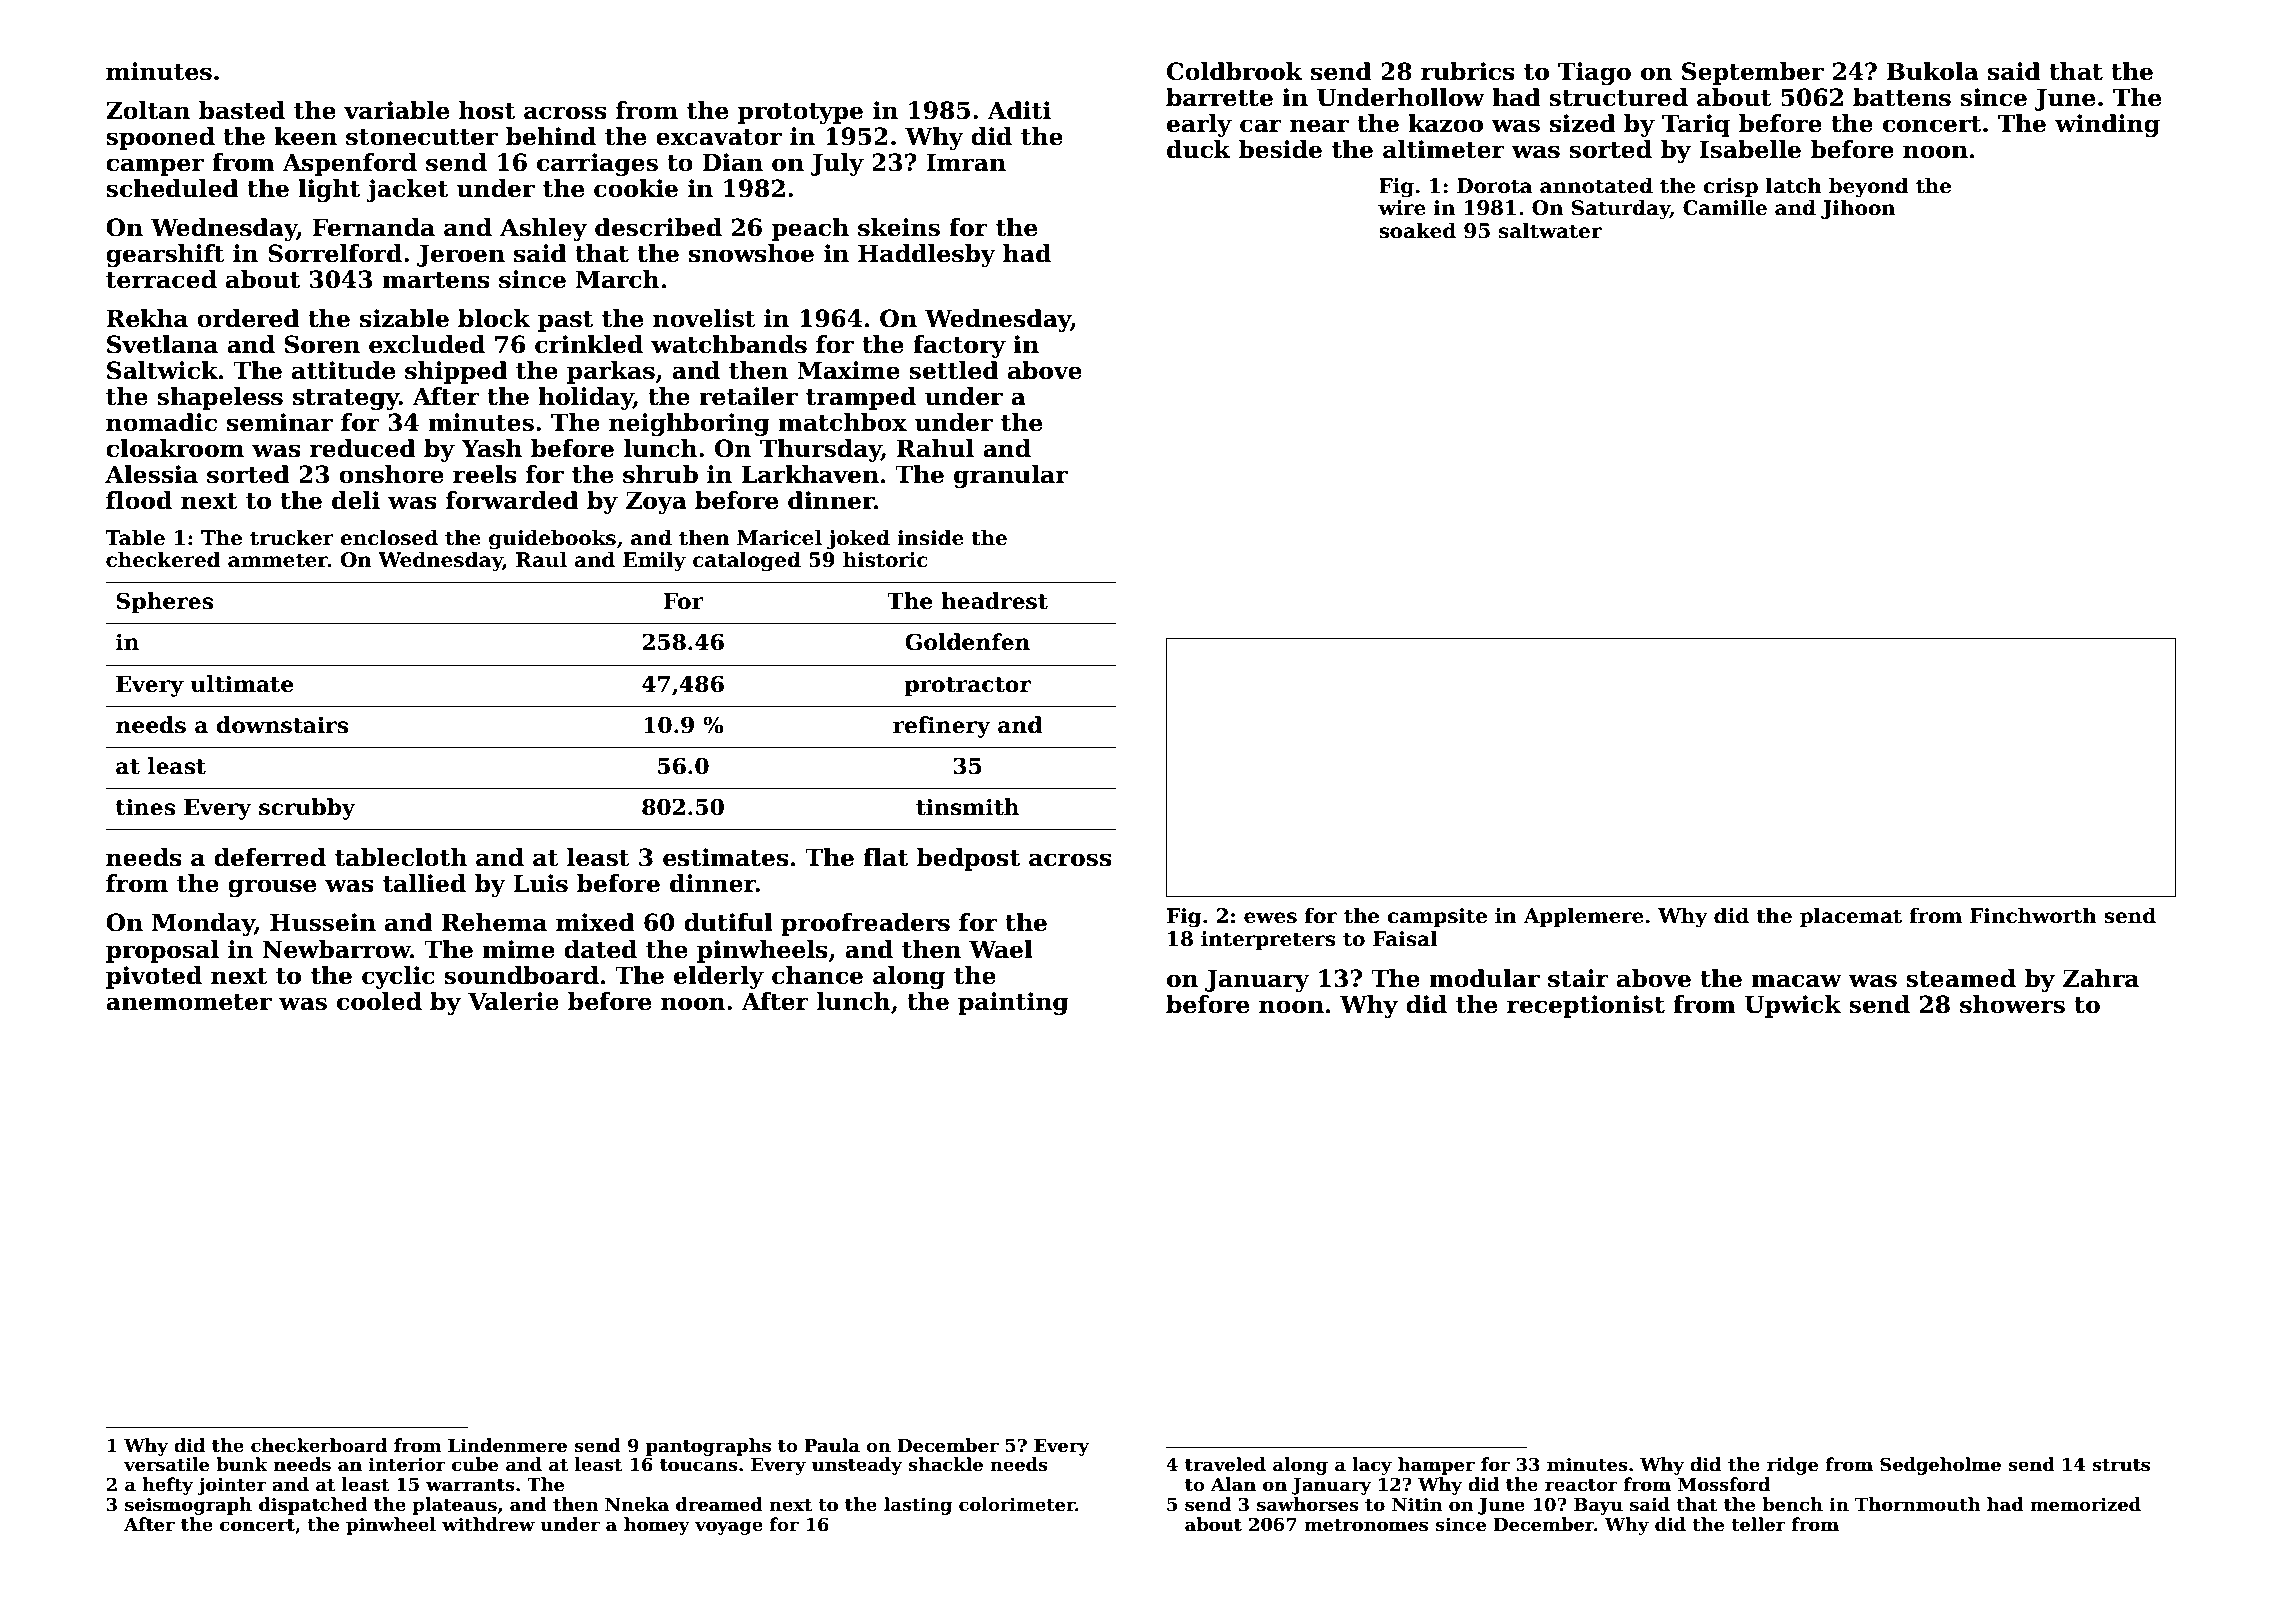 The image size is (2282, 1613). What do you see at coordinates (832, 1445) in the screenshot?
I see `Paula` at bounding box center [832, 1445].
